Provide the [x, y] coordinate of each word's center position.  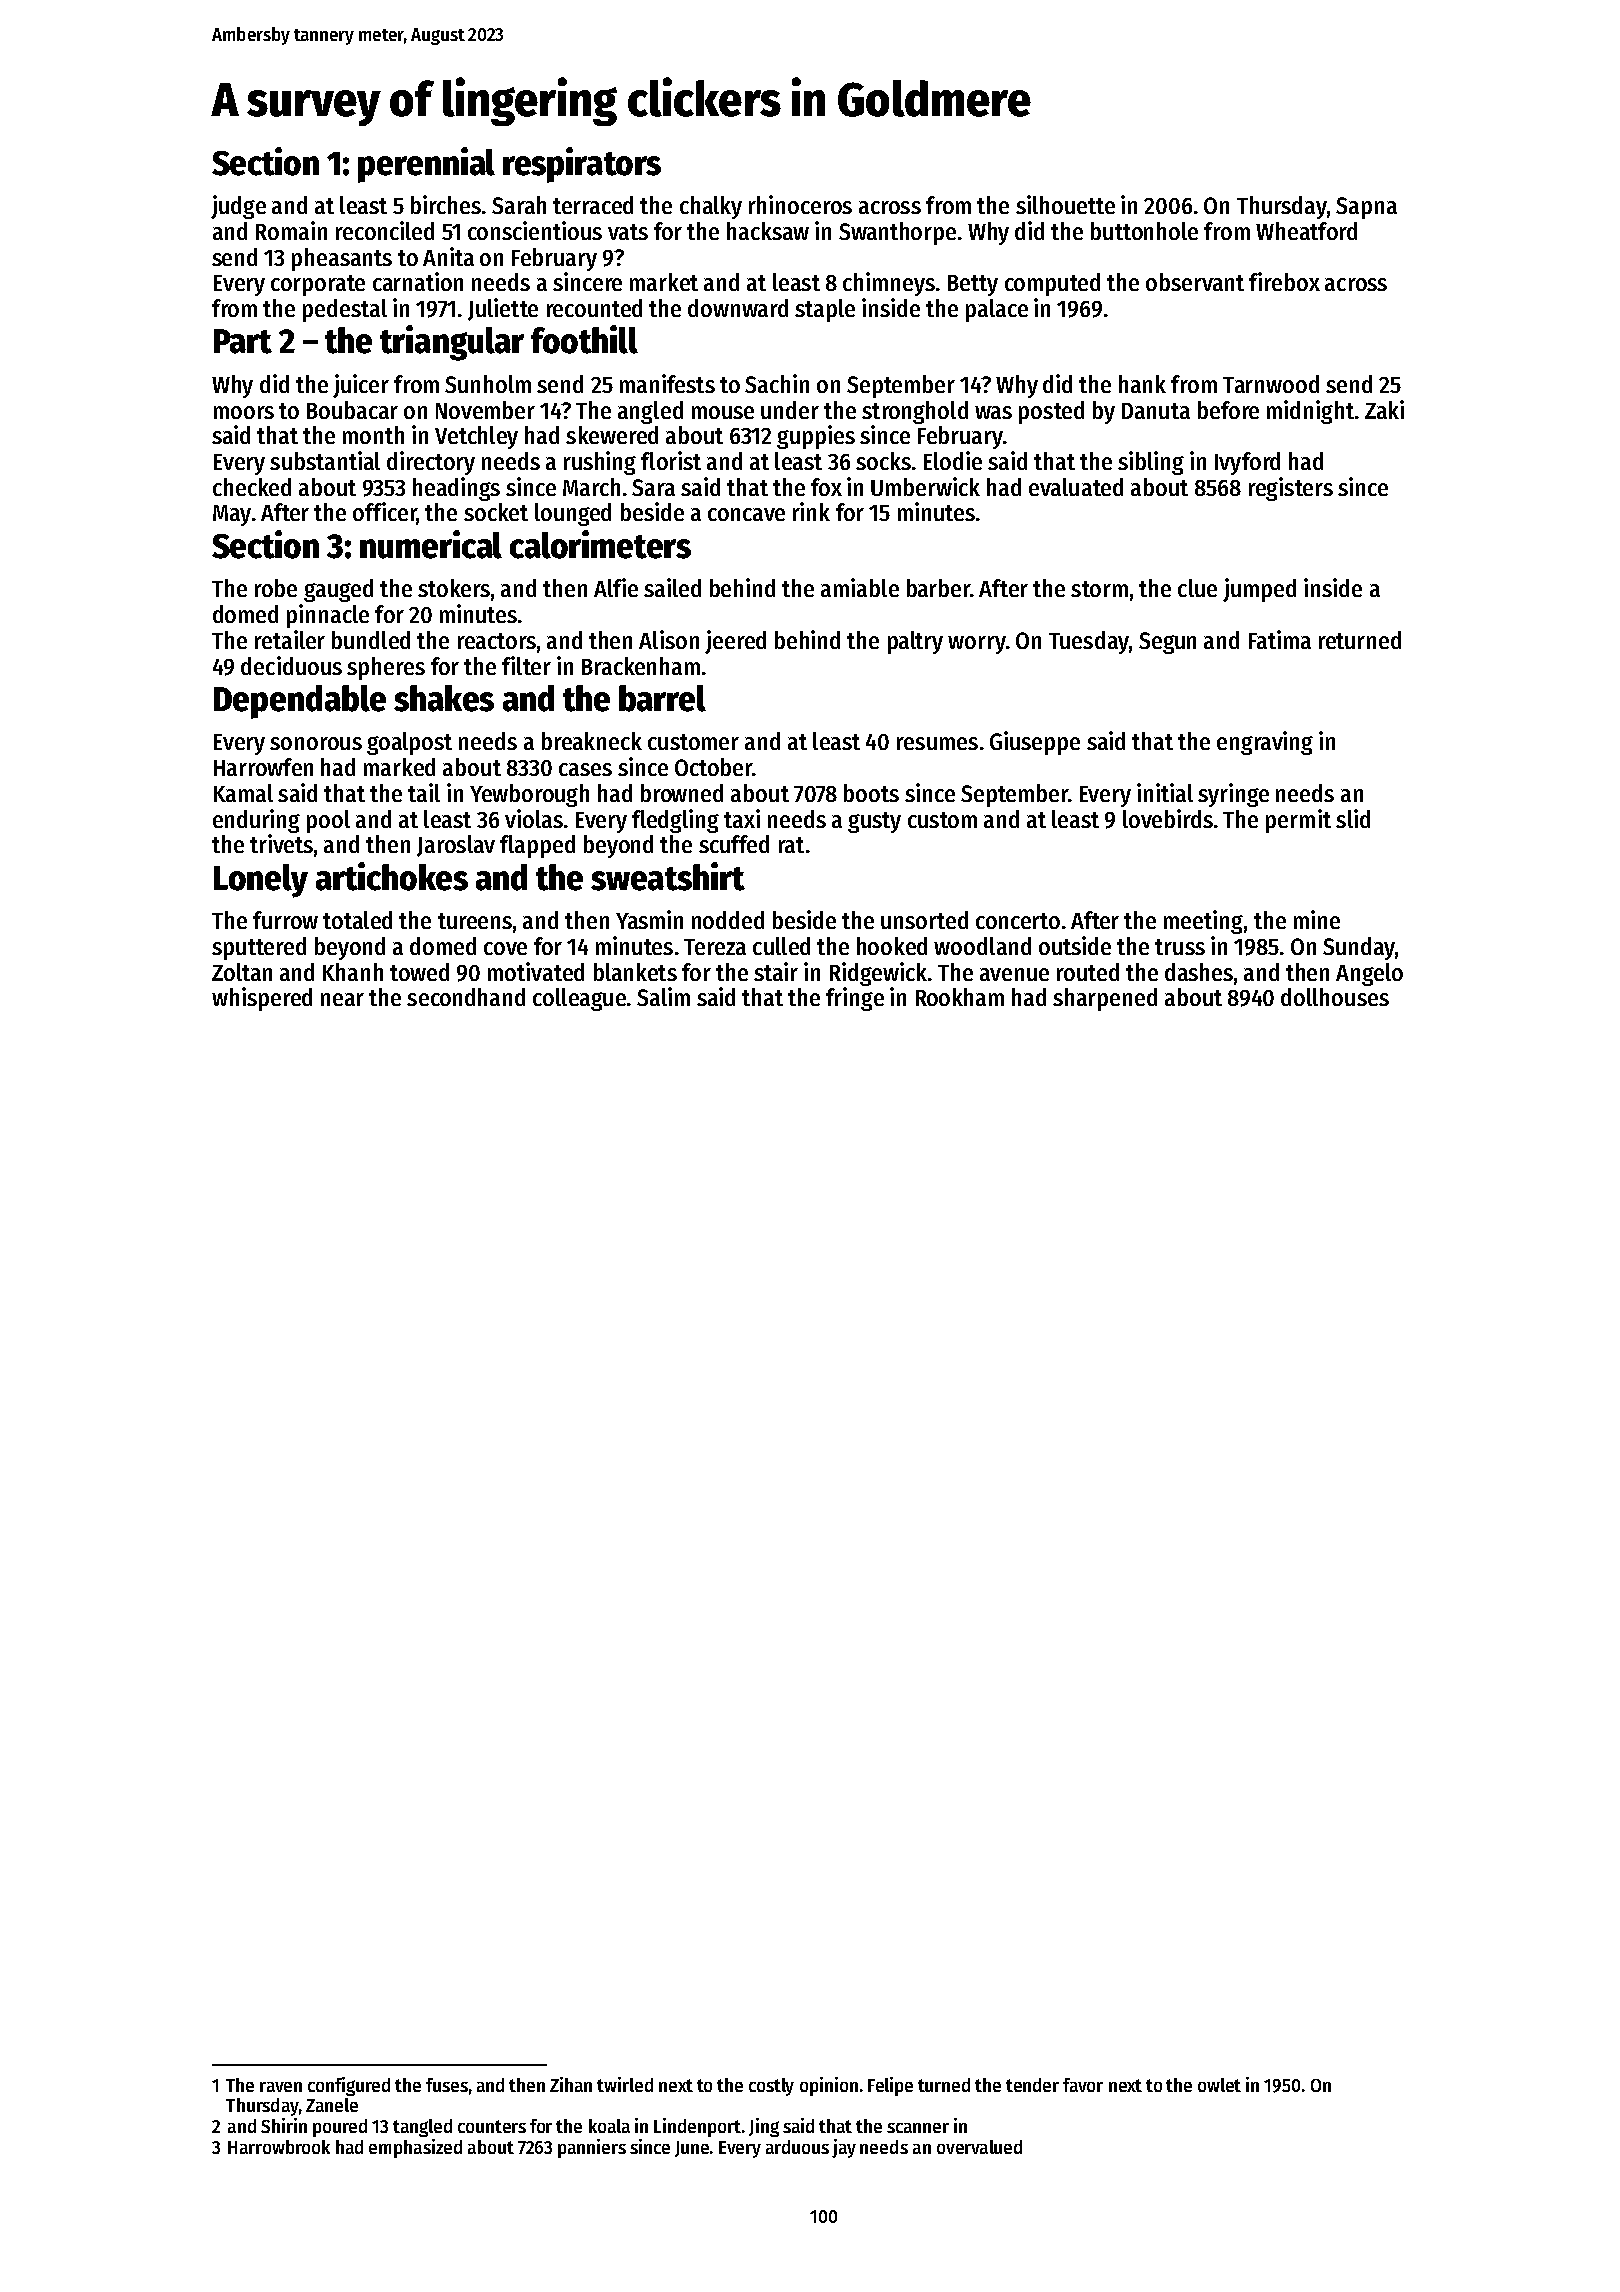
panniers [592, 2148]
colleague [579, 999]
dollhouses [1335, 997]
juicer [361, 386]
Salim [663, 996]
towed [419, 972]
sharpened [1105, 999]
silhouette [1065, 204]
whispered [262, 999]
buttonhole [1144, 231]
